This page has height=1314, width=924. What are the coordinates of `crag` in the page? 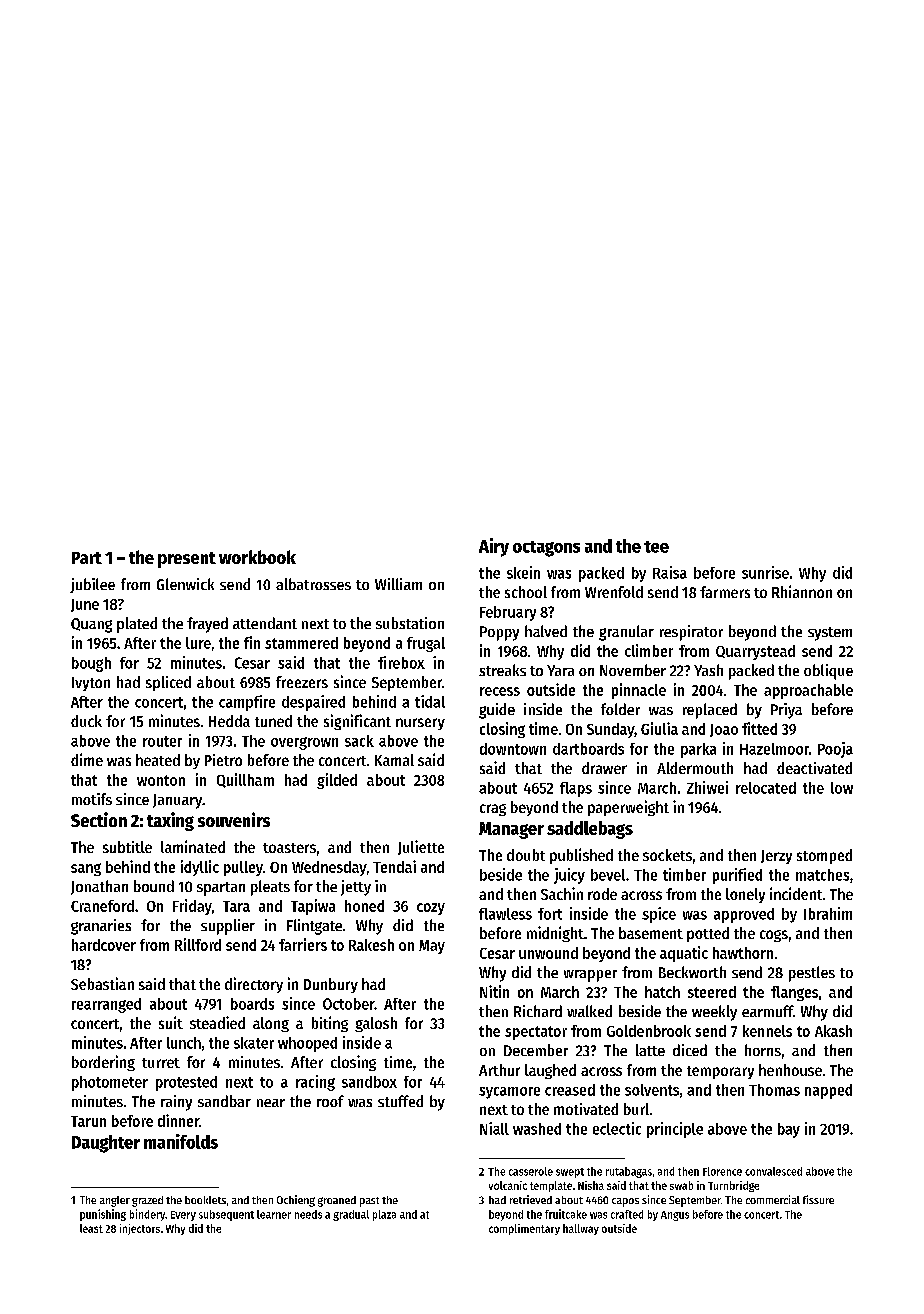 It's located at (493, 810).
